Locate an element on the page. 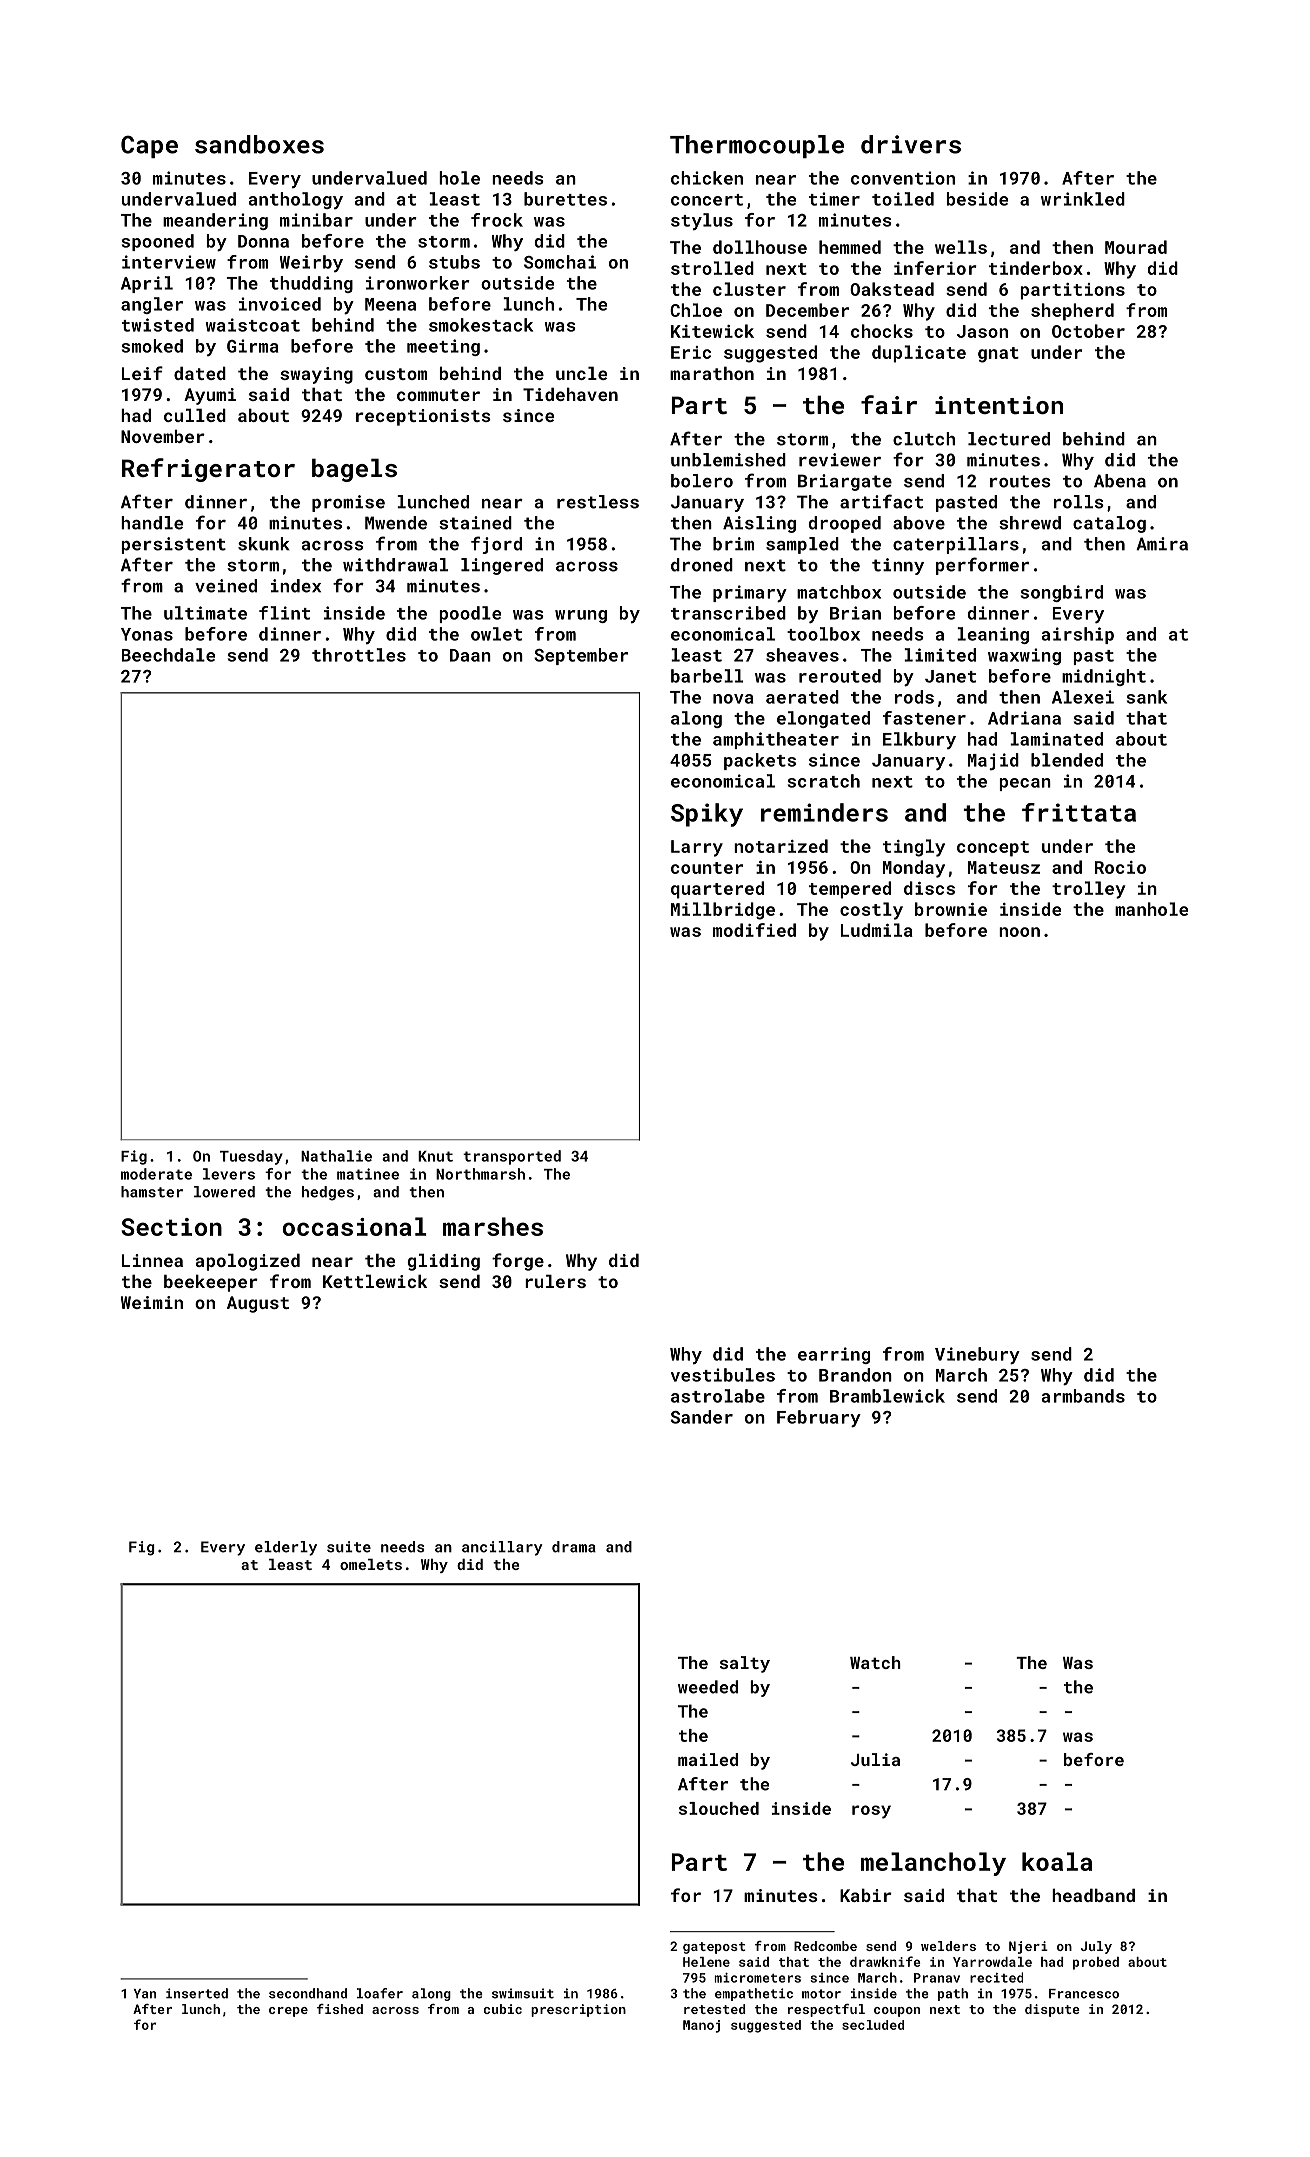 The height and width of the document is (2157, 1310). modified is located at coordinates (754, 930).
